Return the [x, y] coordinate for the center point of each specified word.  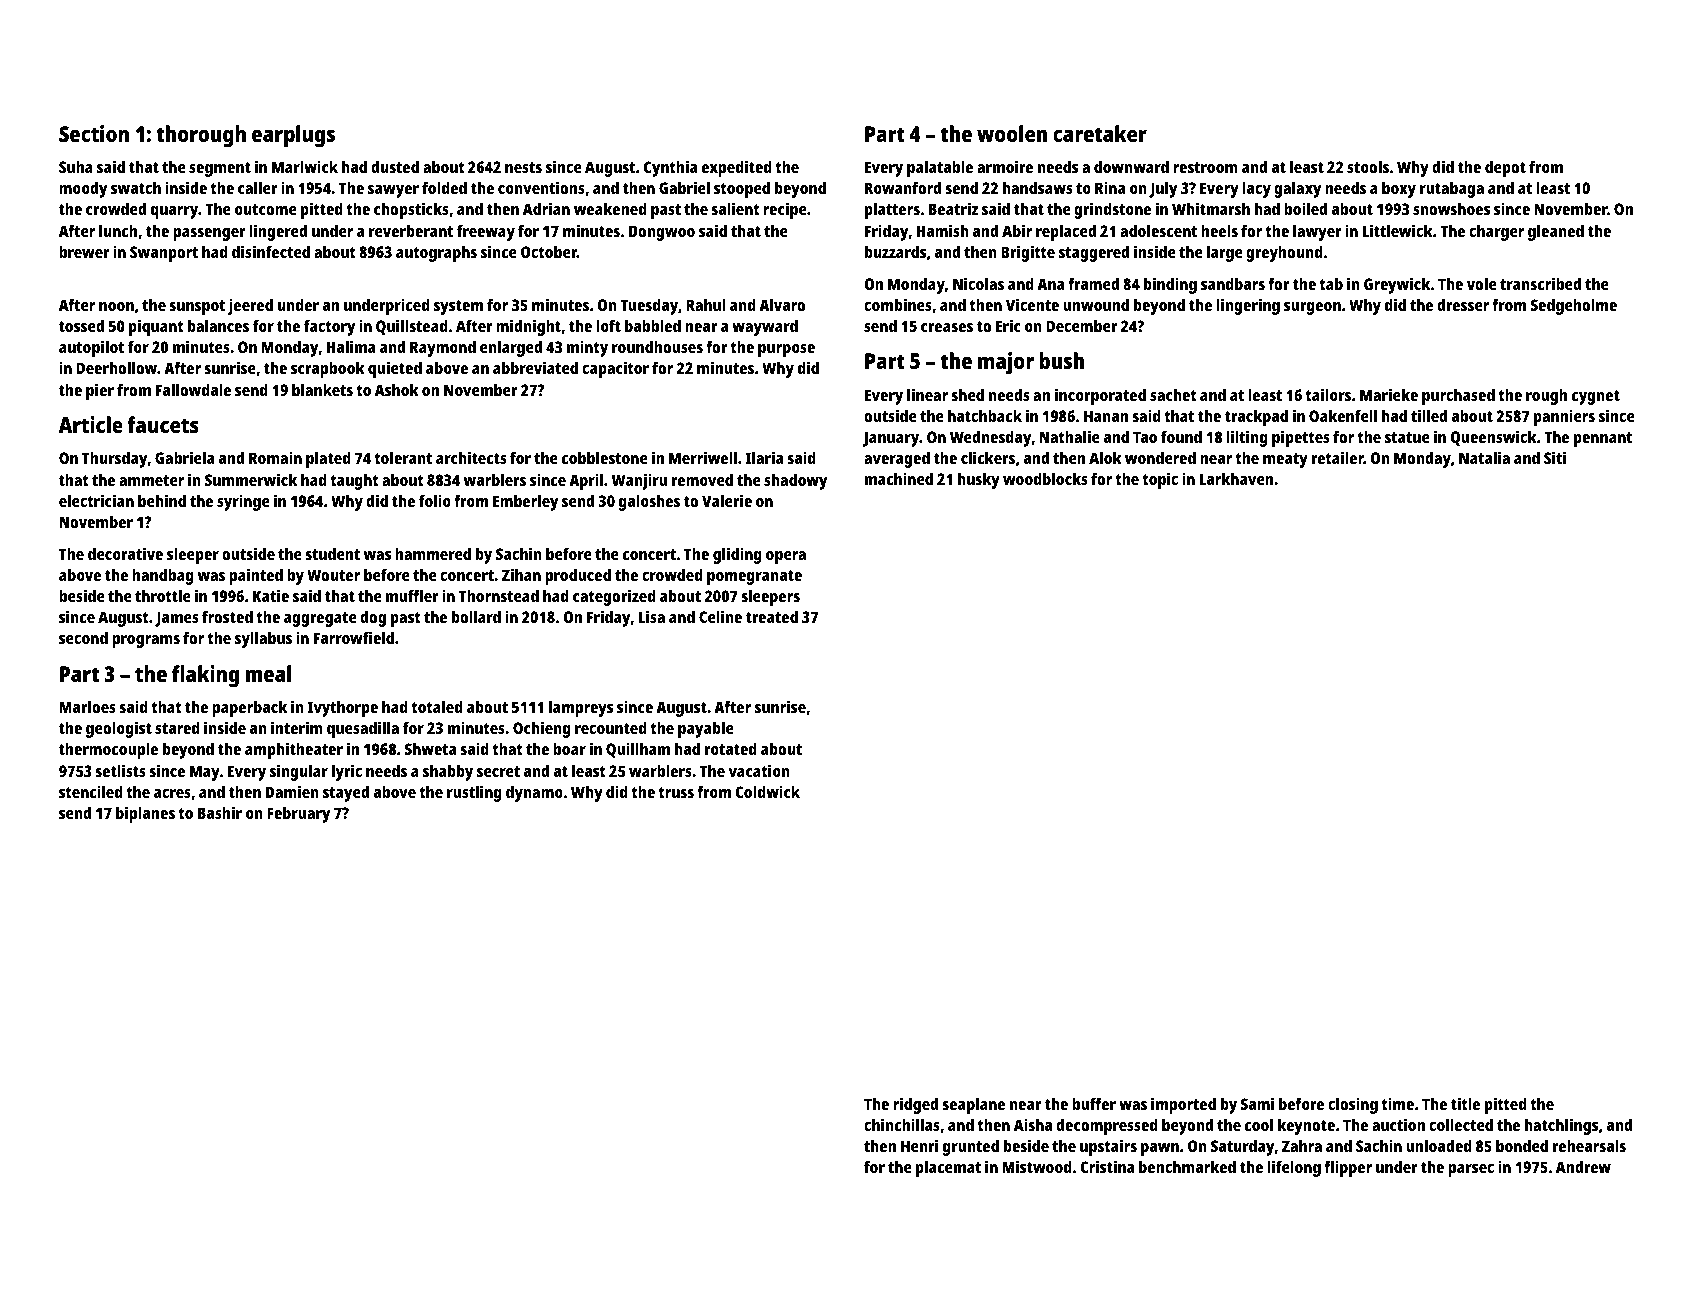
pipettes [1301, 438]
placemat [948, 1169]
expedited [737, 168]
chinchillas [902, 1124]
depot [1505, 169]
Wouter [333, 575]
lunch [118, 231]
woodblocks [1045, 479]
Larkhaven [1236, 479]
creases [947, 327]
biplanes [145, 814]
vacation [759, 770]
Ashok [397, 390]
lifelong [1294, 1168]
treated [772, 617]
